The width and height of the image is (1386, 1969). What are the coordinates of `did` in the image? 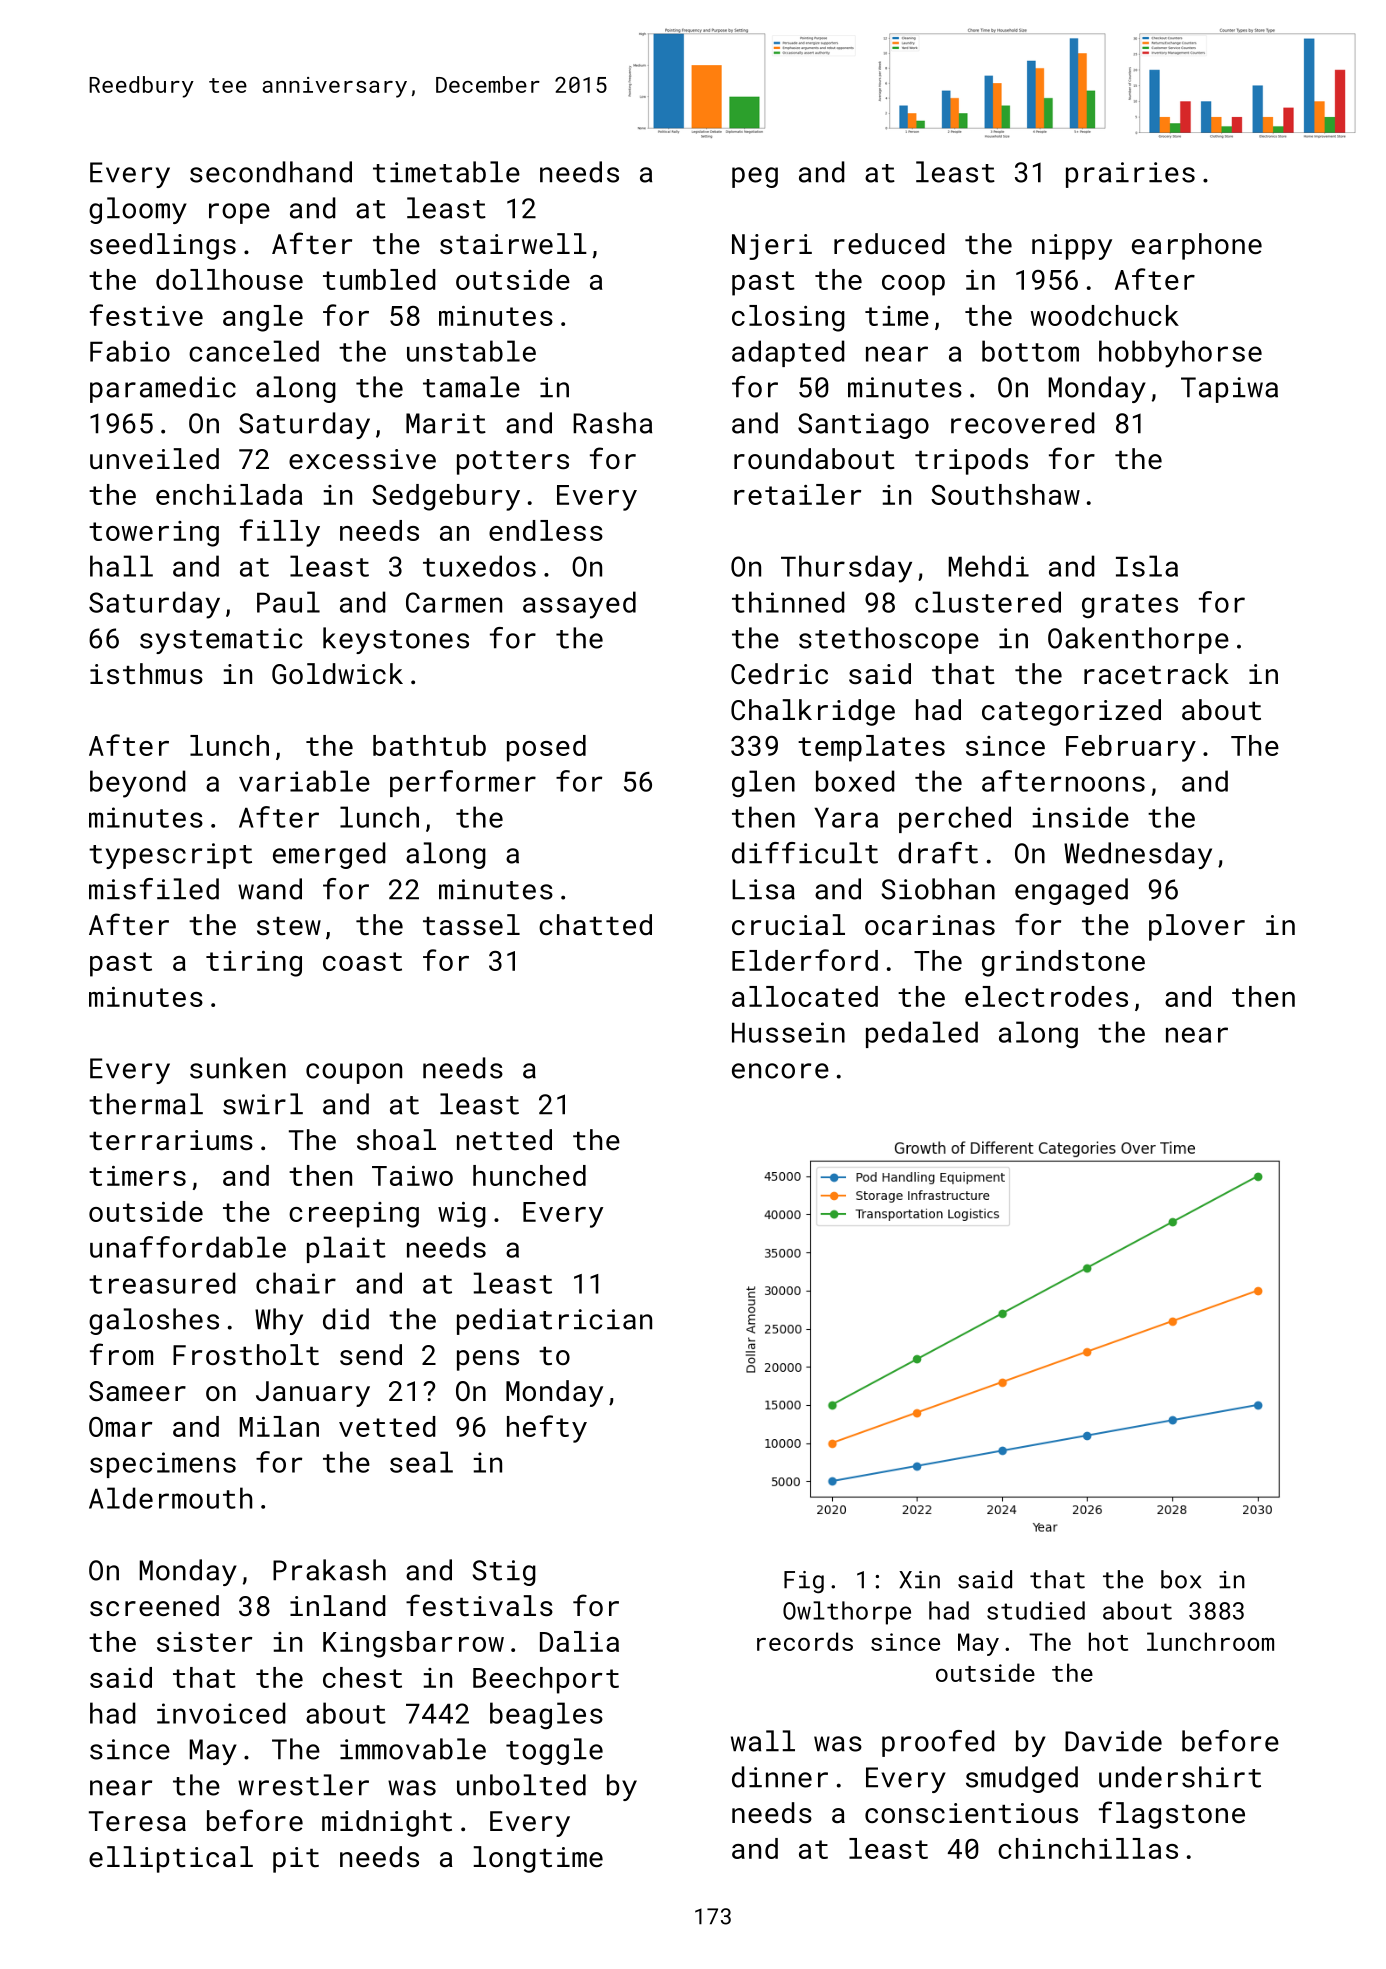 It's located at (346, 1319).
